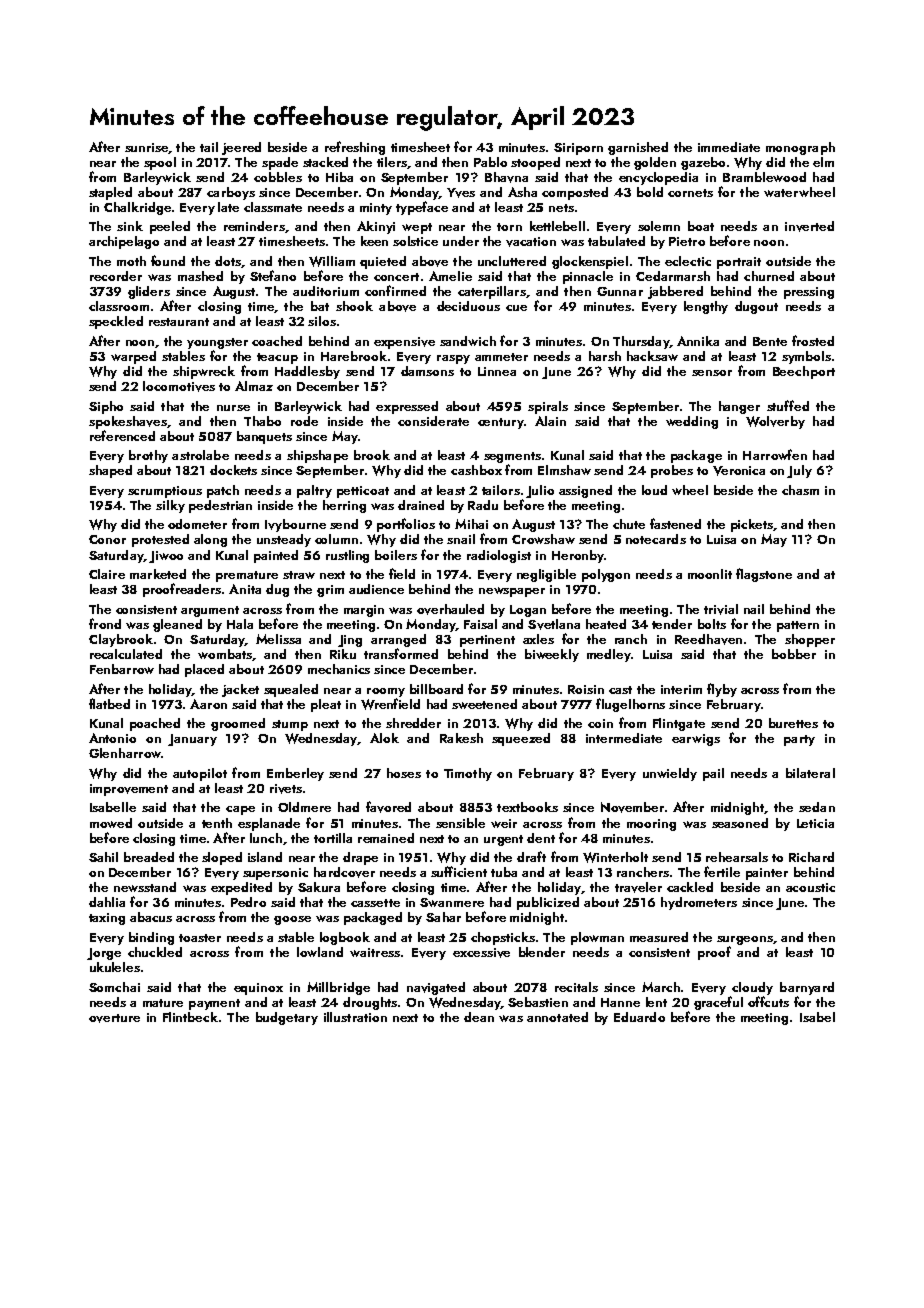  What do you see at coordinates (729, 147) in the image?
I see `immediate` at bounding box center [729, 147].
